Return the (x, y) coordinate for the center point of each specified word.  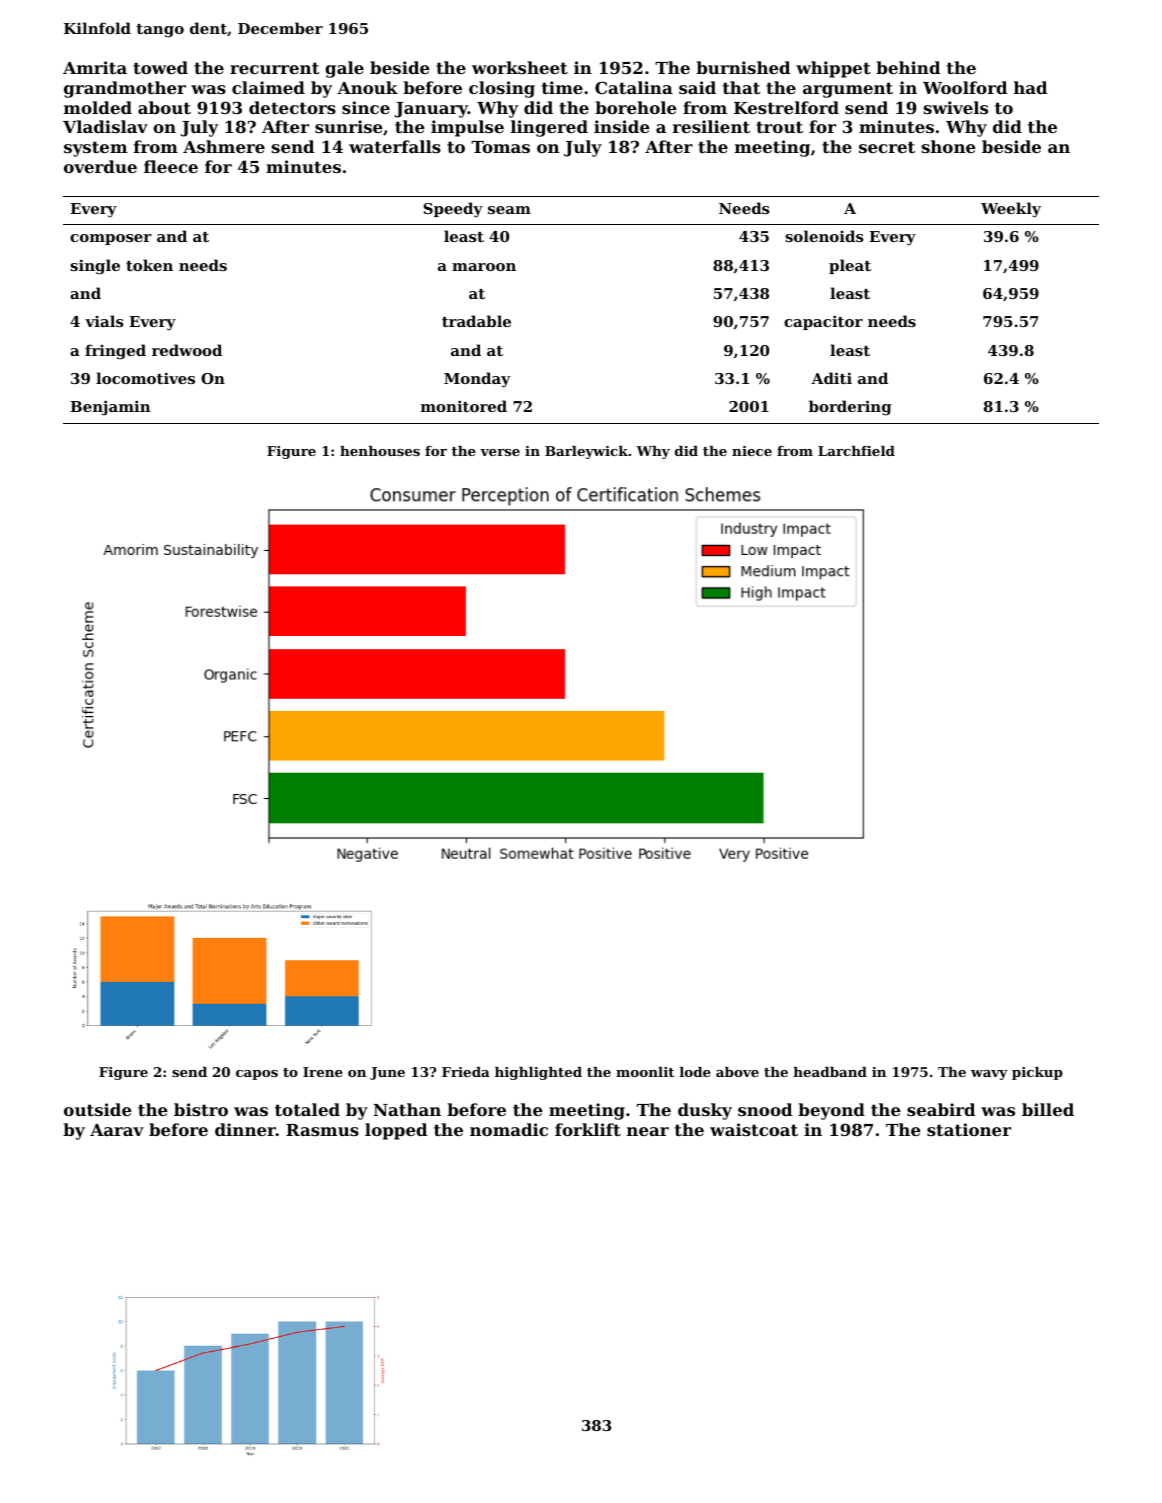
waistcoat (754, 1129)
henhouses (380, 451)
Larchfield (856, 451)
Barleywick (586, 452)
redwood (187, 350)
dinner (245, 1129)
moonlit (645, 1072)
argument (848, 90)
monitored (464, 406)
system (95, 149)
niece (752, 451)
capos (257, 1075)
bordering (850, 408)
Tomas (500, 147)
